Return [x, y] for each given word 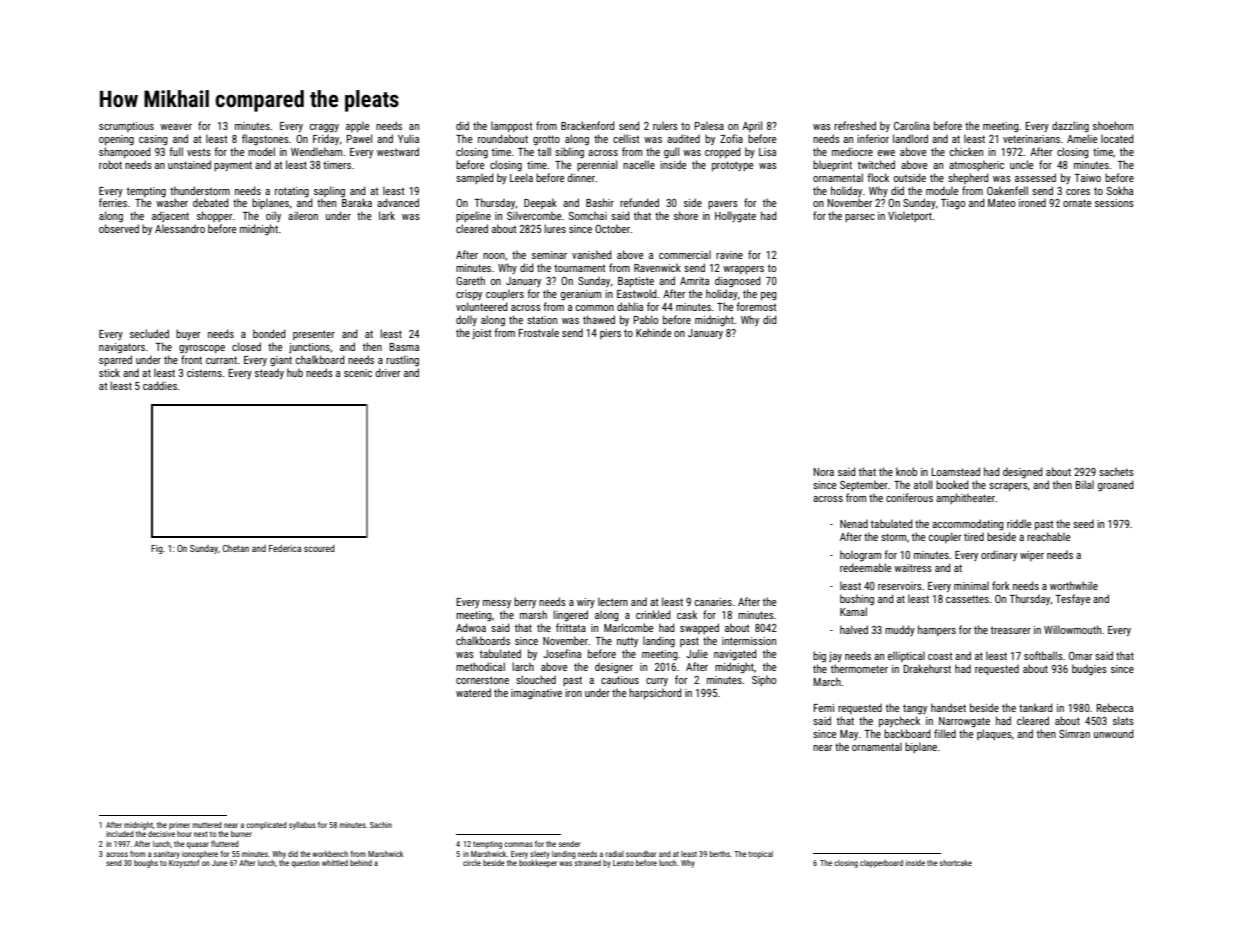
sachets [1116, 471]
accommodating [968, 524]
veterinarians [1031, 139]
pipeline [473, 216]
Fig [157, 549]
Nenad [854, 523]
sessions [1114, 203]
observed [119, 228]
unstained [189, 164]
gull [671, 153]
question [305, 864]
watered [473, 692]
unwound [1114, 733]
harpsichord [655, 693]
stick [109, 372]
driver [388, 372]
